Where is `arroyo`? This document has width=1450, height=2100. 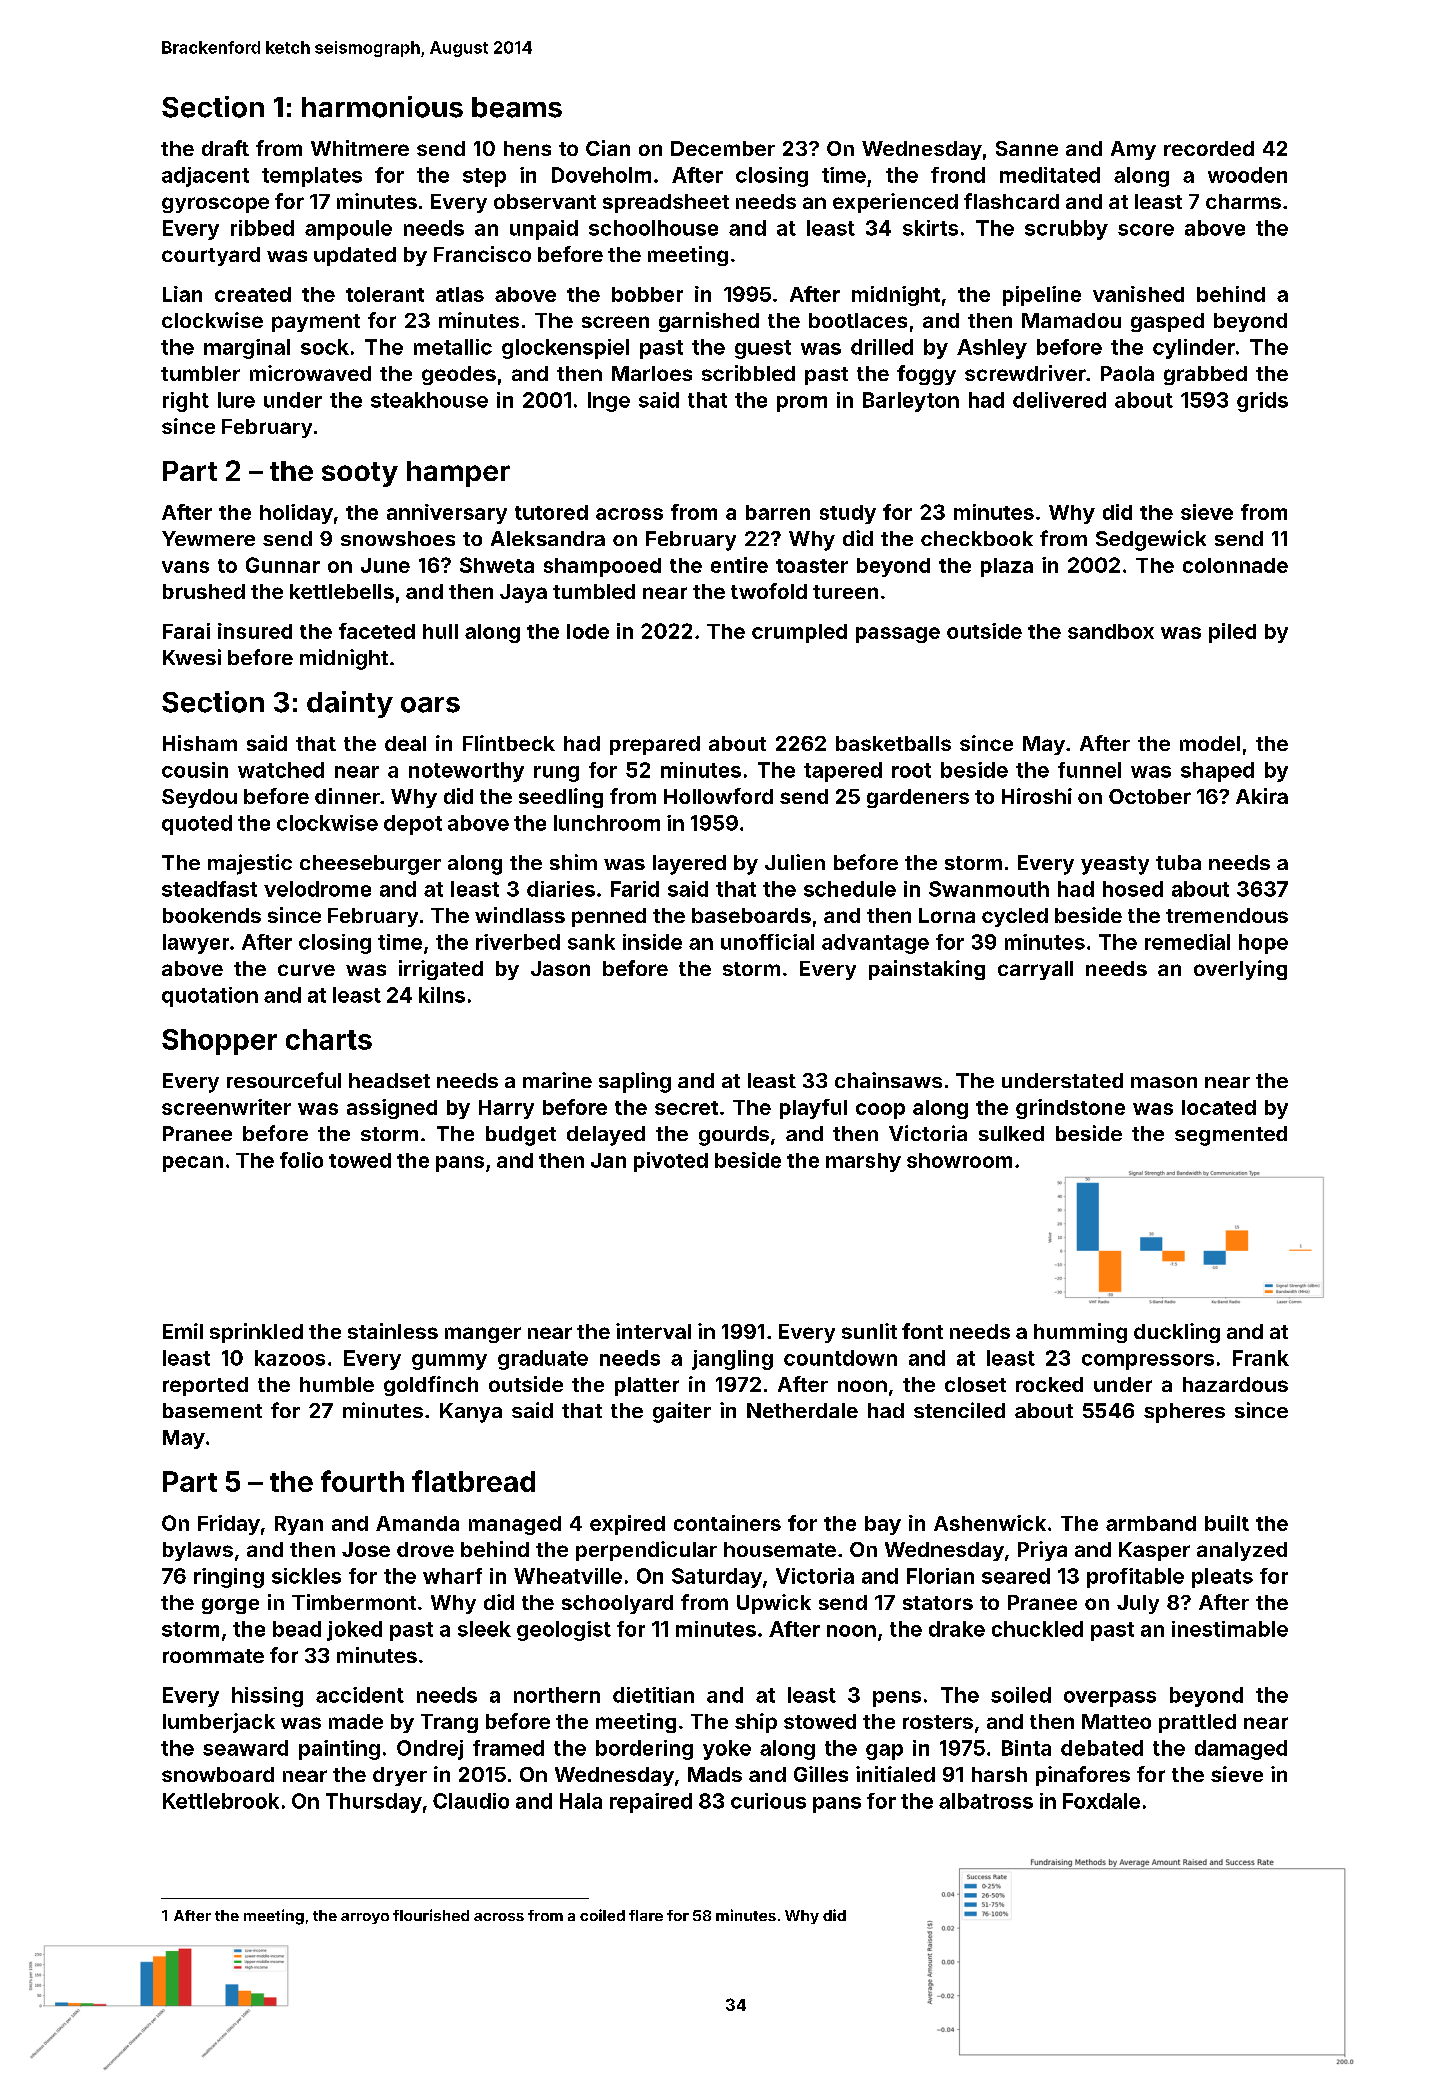 arroyo is located at coordinates (365, 1918).
